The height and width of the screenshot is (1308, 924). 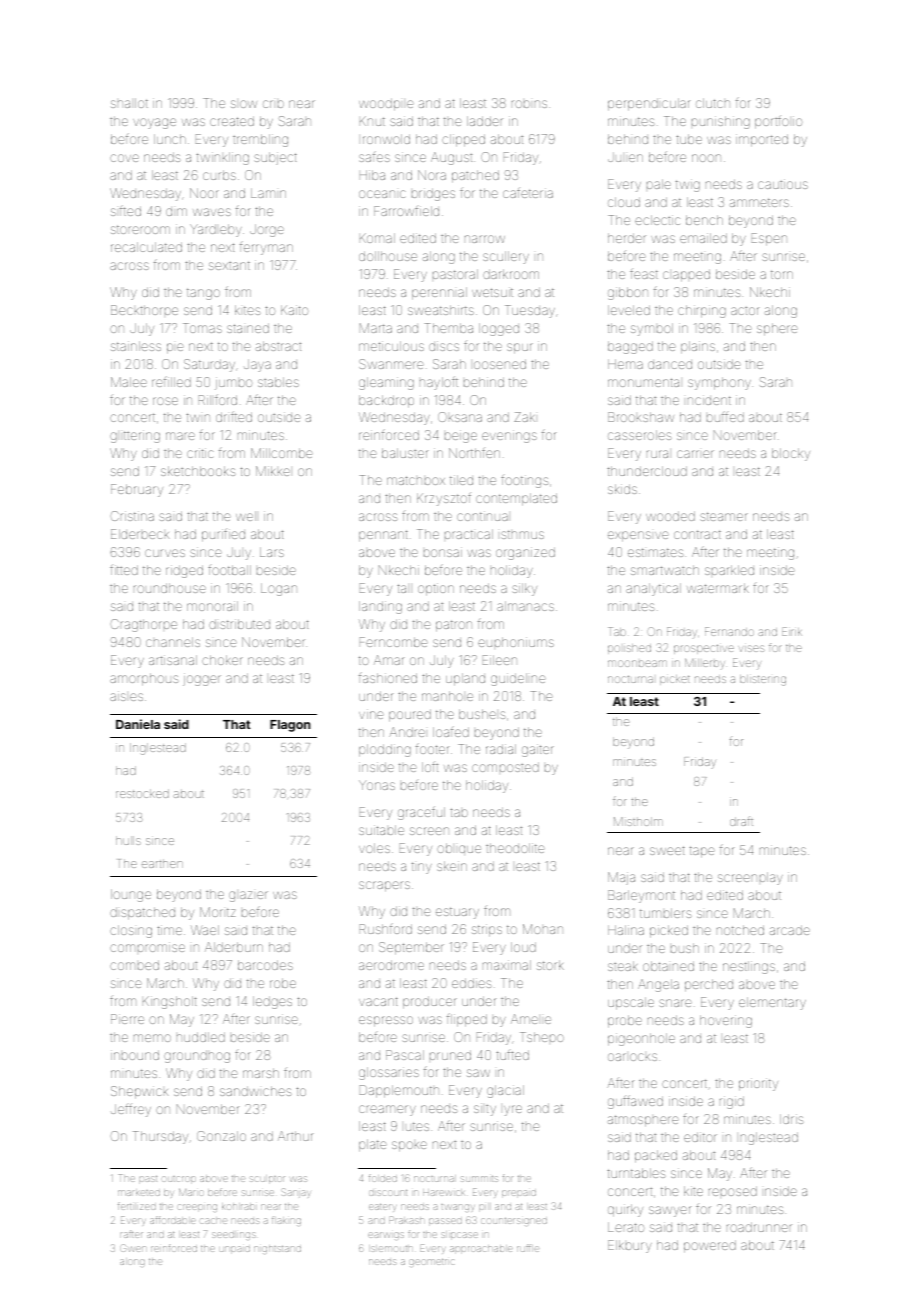 I want to click on glittering, so click(x=135, y=436).
